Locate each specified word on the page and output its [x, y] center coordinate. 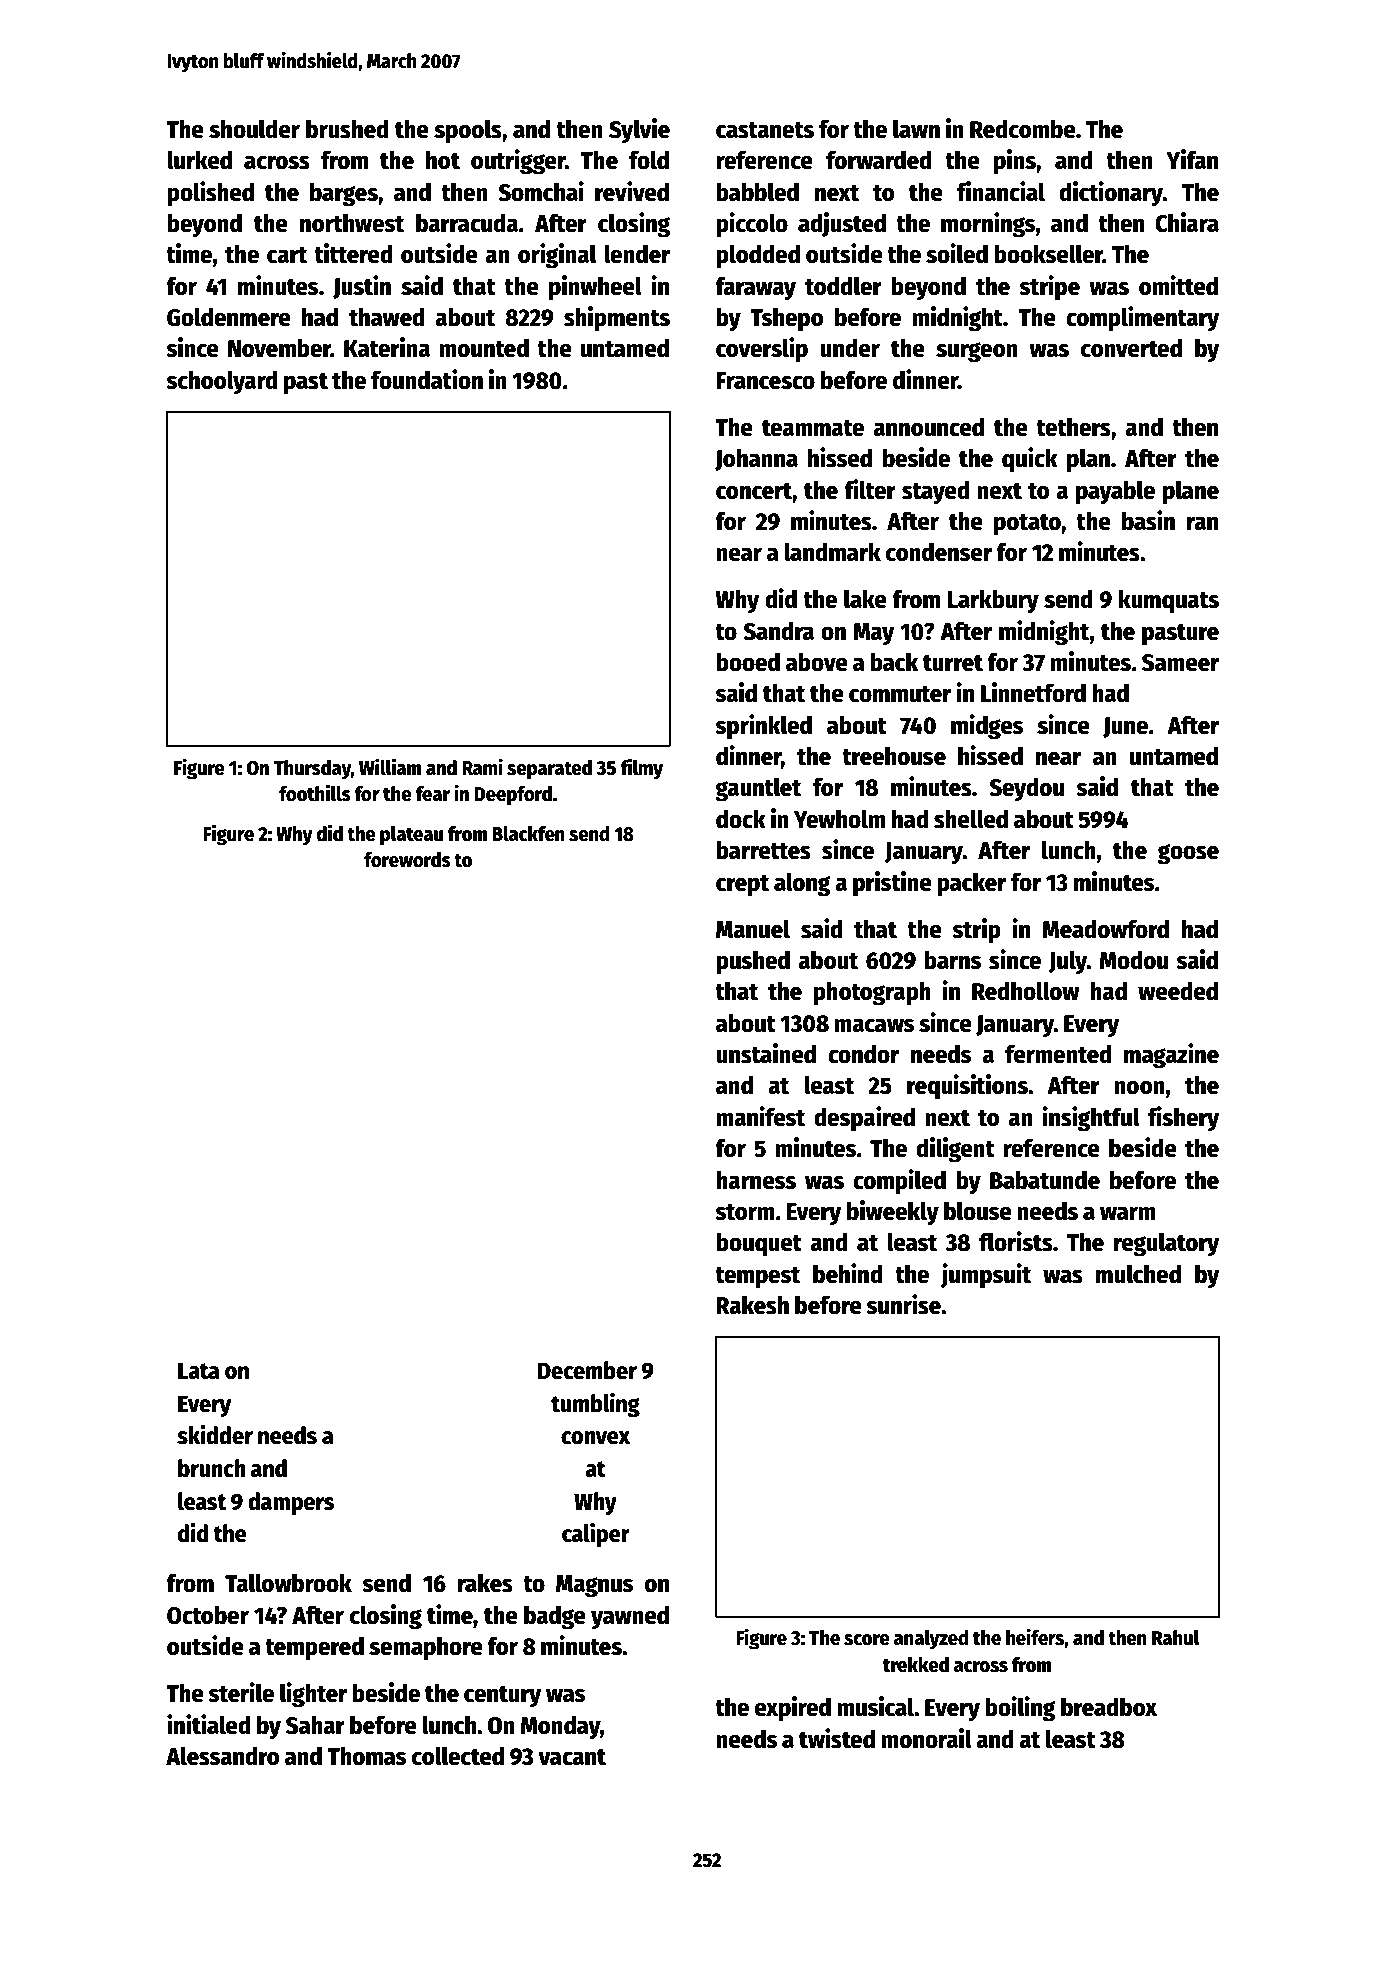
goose [1188, 854]
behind [848, 1273]
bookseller [1048, 254]
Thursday [312, 770]
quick [1030, 460]
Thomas [366, 1756]
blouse [978, 1211]
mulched [1138, 1274]
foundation [427, 379]
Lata [198, 1371]
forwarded [879, 160]
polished [210, 194]
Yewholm [840, 819]
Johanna [756, 459]
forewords [407, 860]
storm [745, 1212]
